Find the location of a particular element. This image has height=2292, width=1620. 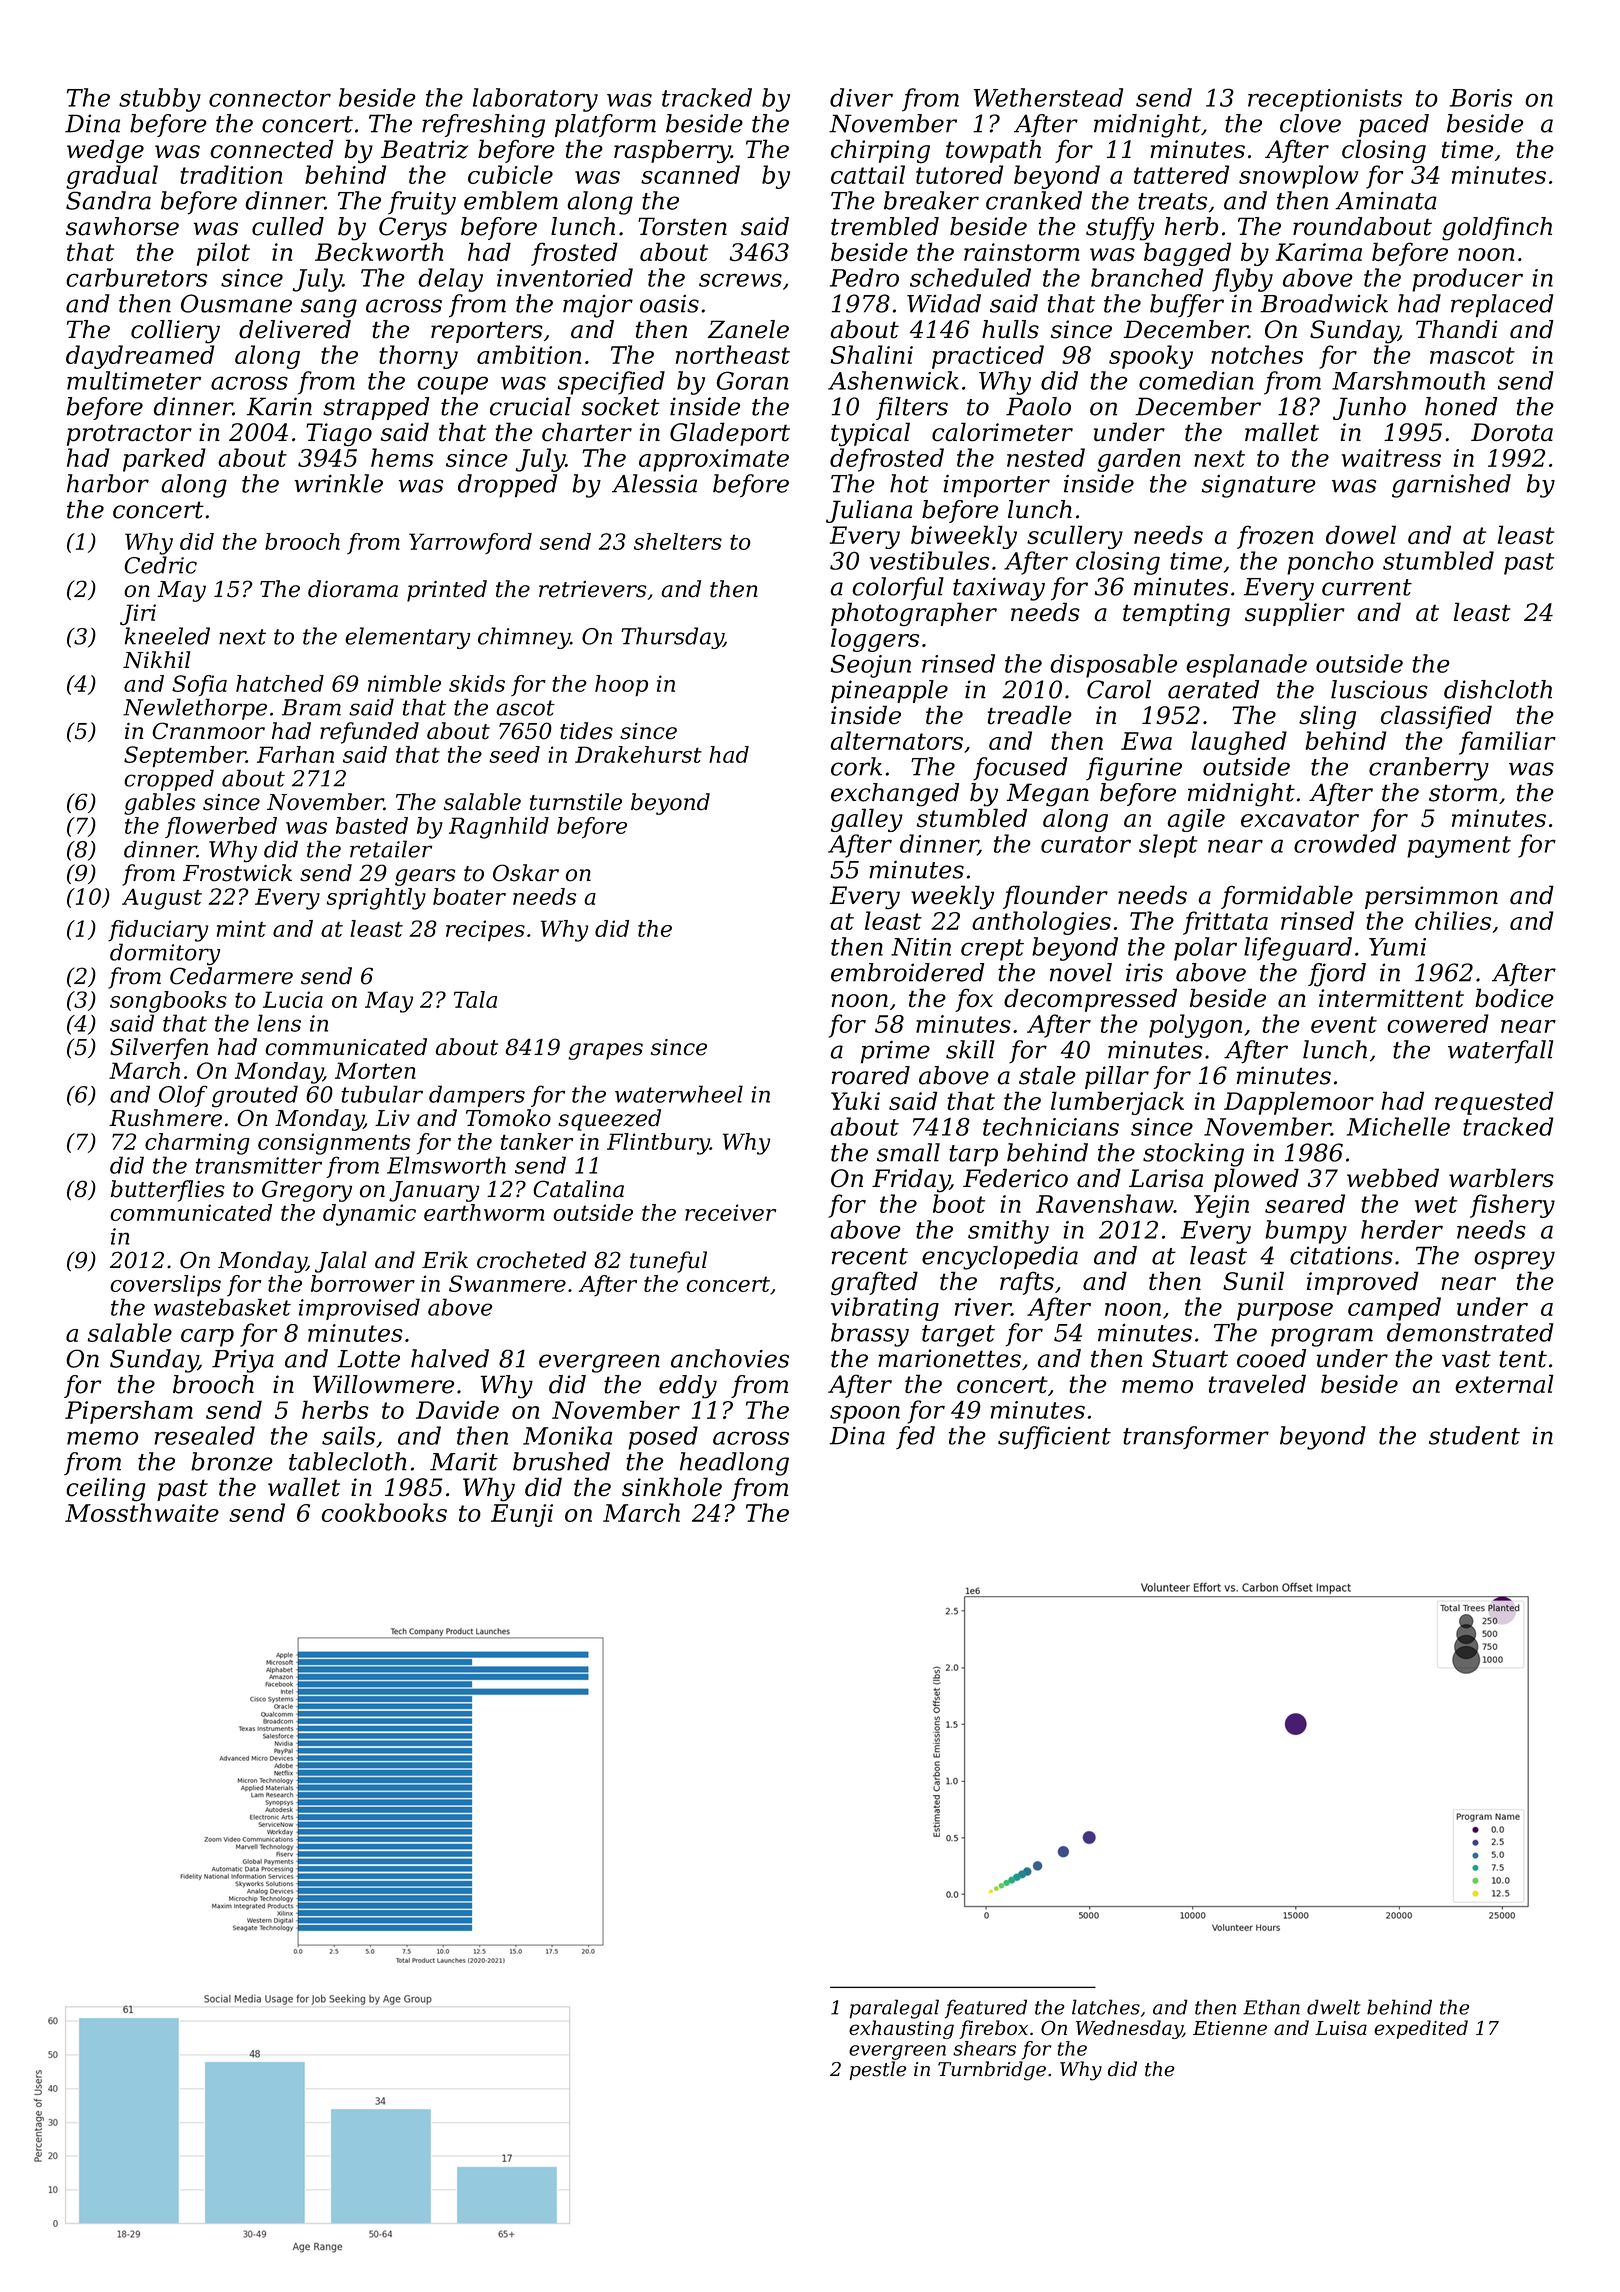

expedited is located at coordinates (1421, 2029).
